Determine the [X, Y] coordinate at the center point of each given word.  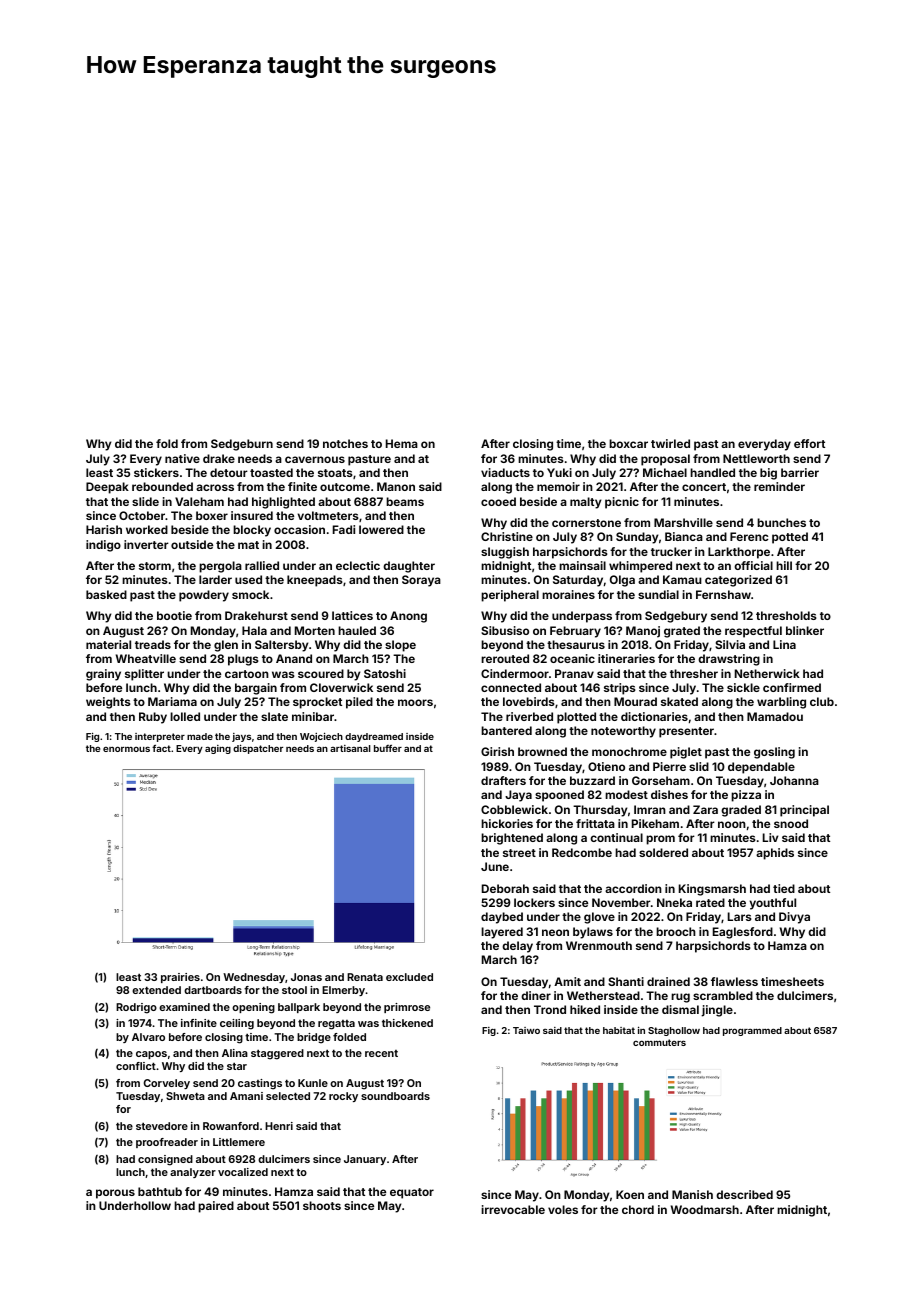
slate [274, 716]
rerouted [505, 658]
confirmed [792, 687]
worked [147, 529]
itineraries [626, 658]
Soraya [421, 581]
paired [216, 1207]
